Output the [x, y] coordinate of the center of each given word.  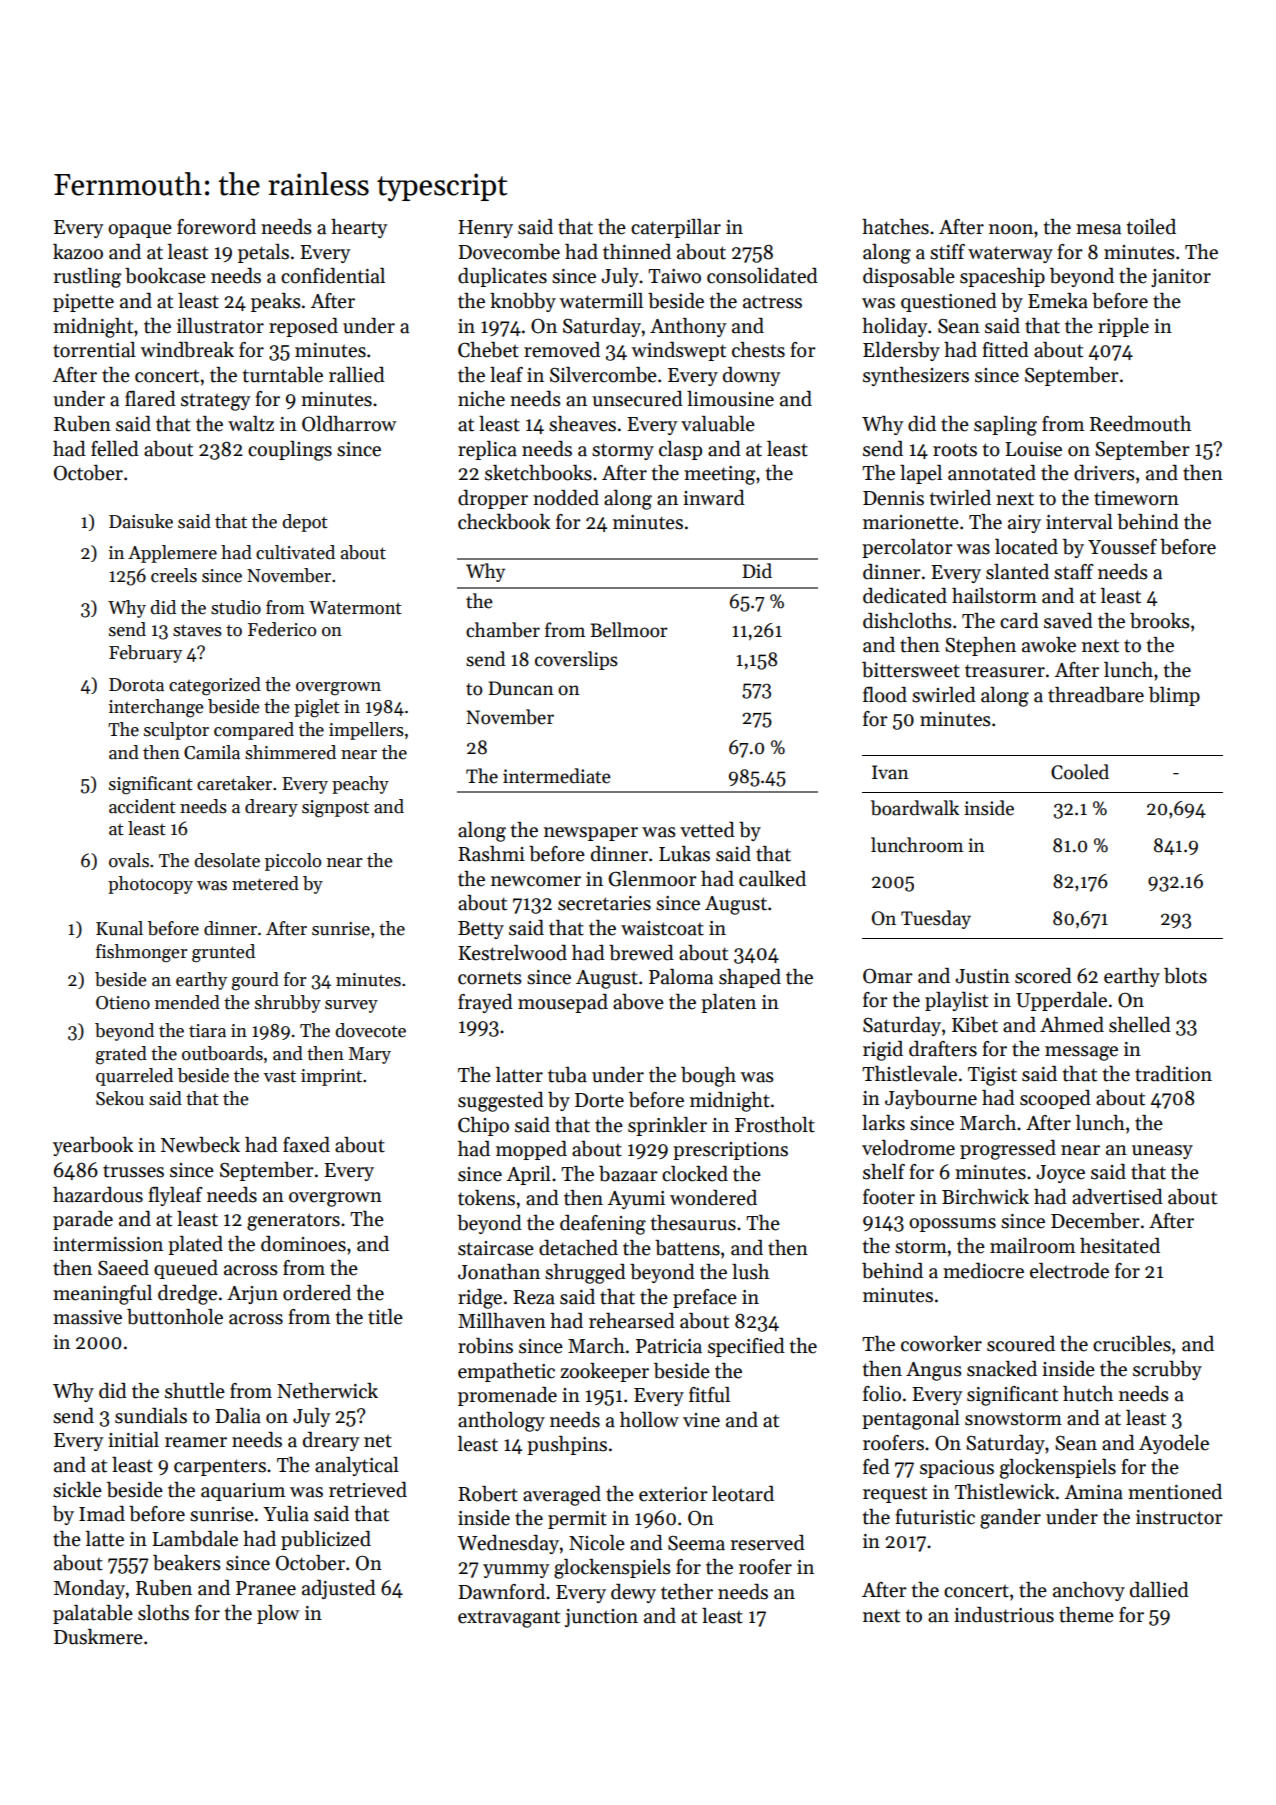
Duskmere [98, 1637]
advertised [1117, 1197]
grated [121, 1055]
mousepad [563, 1003]
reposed [303, 327]
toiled [1151, 227]
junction [601, 1618]
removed [562, 350]
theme [1086, 1615]
